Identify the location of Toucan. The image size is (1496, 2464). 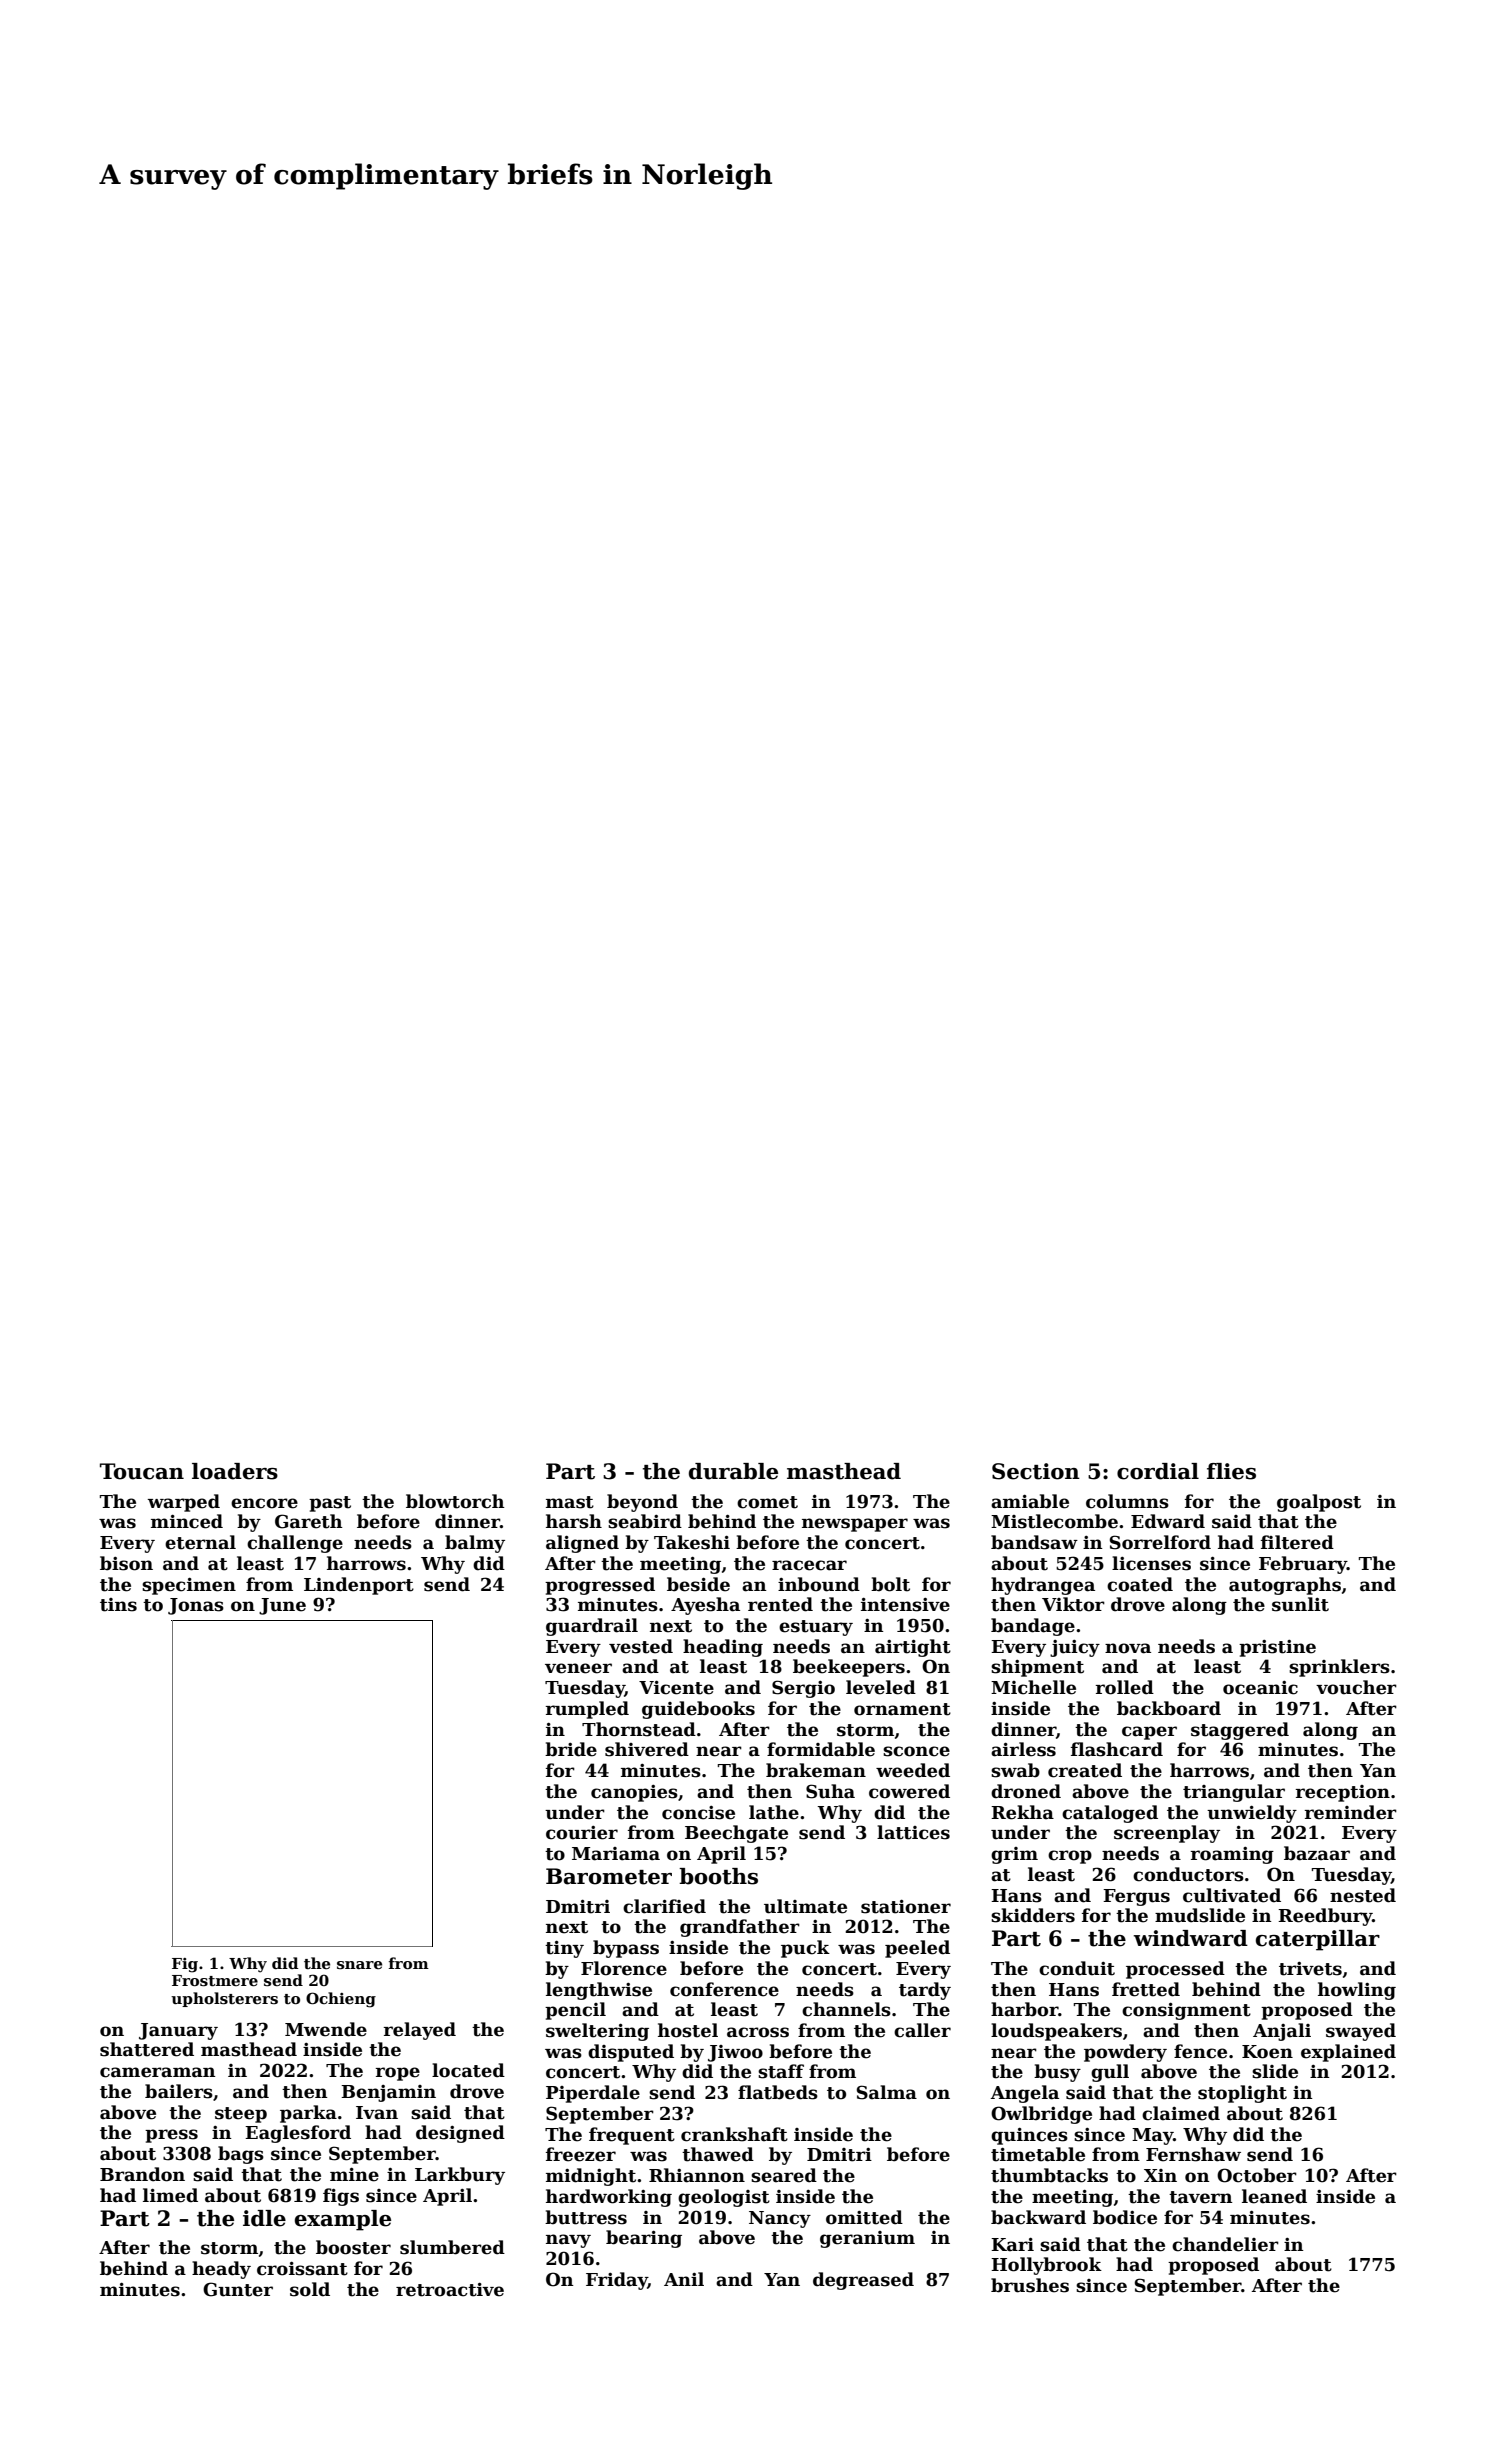
(142, 1471).
